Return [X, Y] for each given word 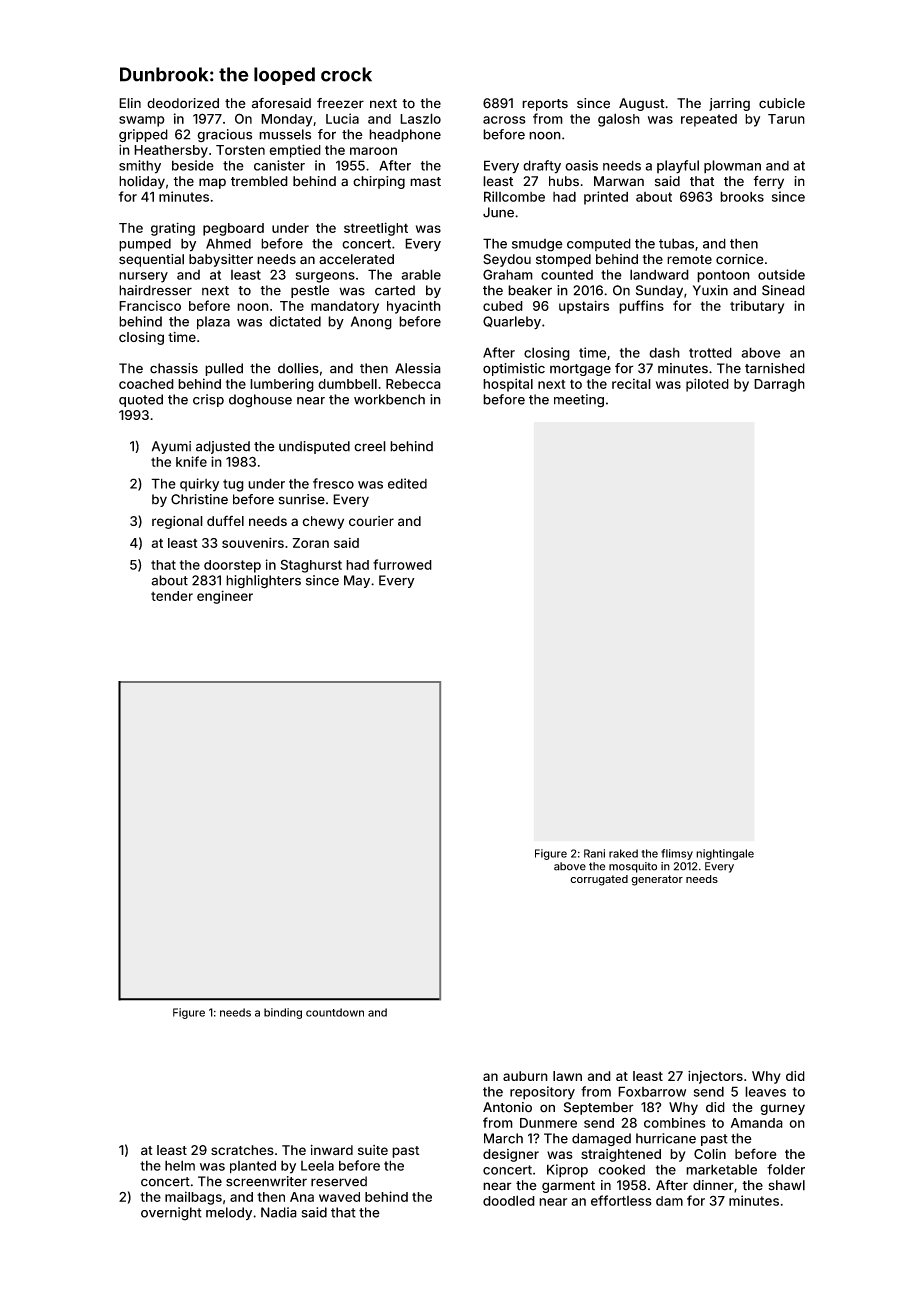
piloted [707, 385]
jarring [729, 104]
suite [373, 1150]
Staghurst [311, 566]
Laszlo [420, 118]
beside [193, 165]
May [357, 581]
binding [283, 1013]
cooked [621, 1169]
